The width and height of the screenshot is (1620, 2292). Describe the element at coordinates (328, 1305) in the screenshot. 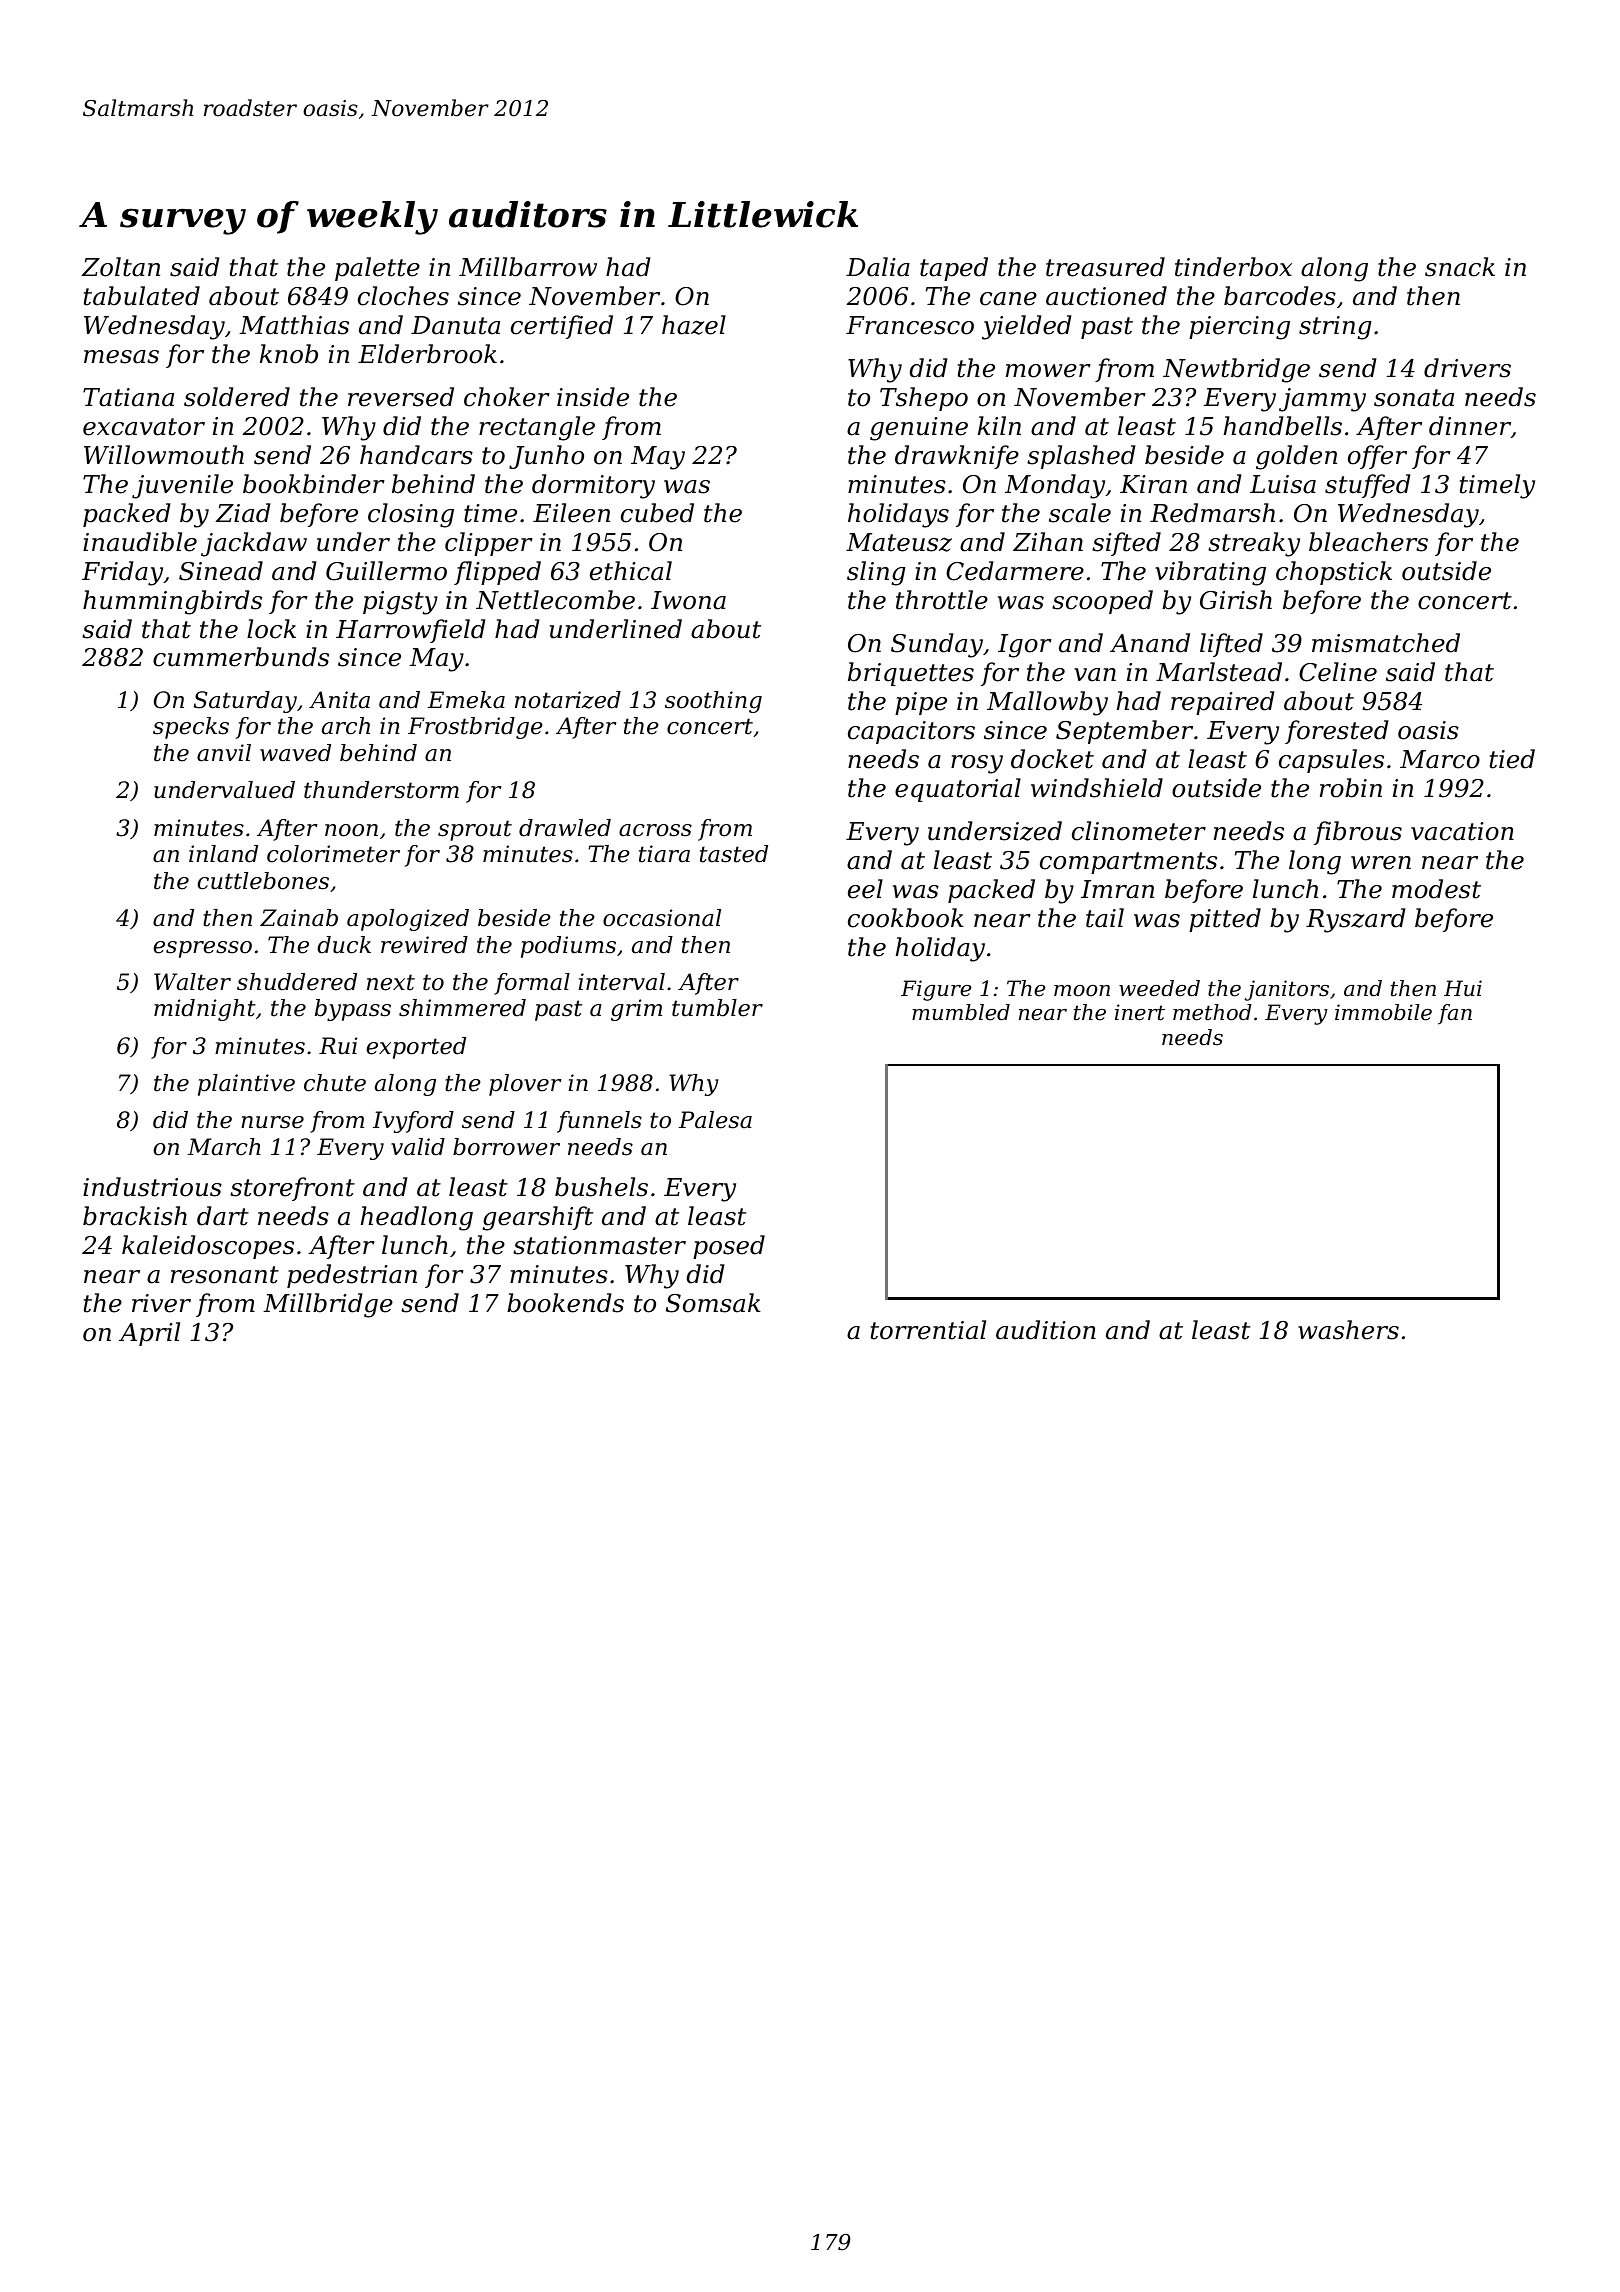

I see `Millbridge` at that location.
